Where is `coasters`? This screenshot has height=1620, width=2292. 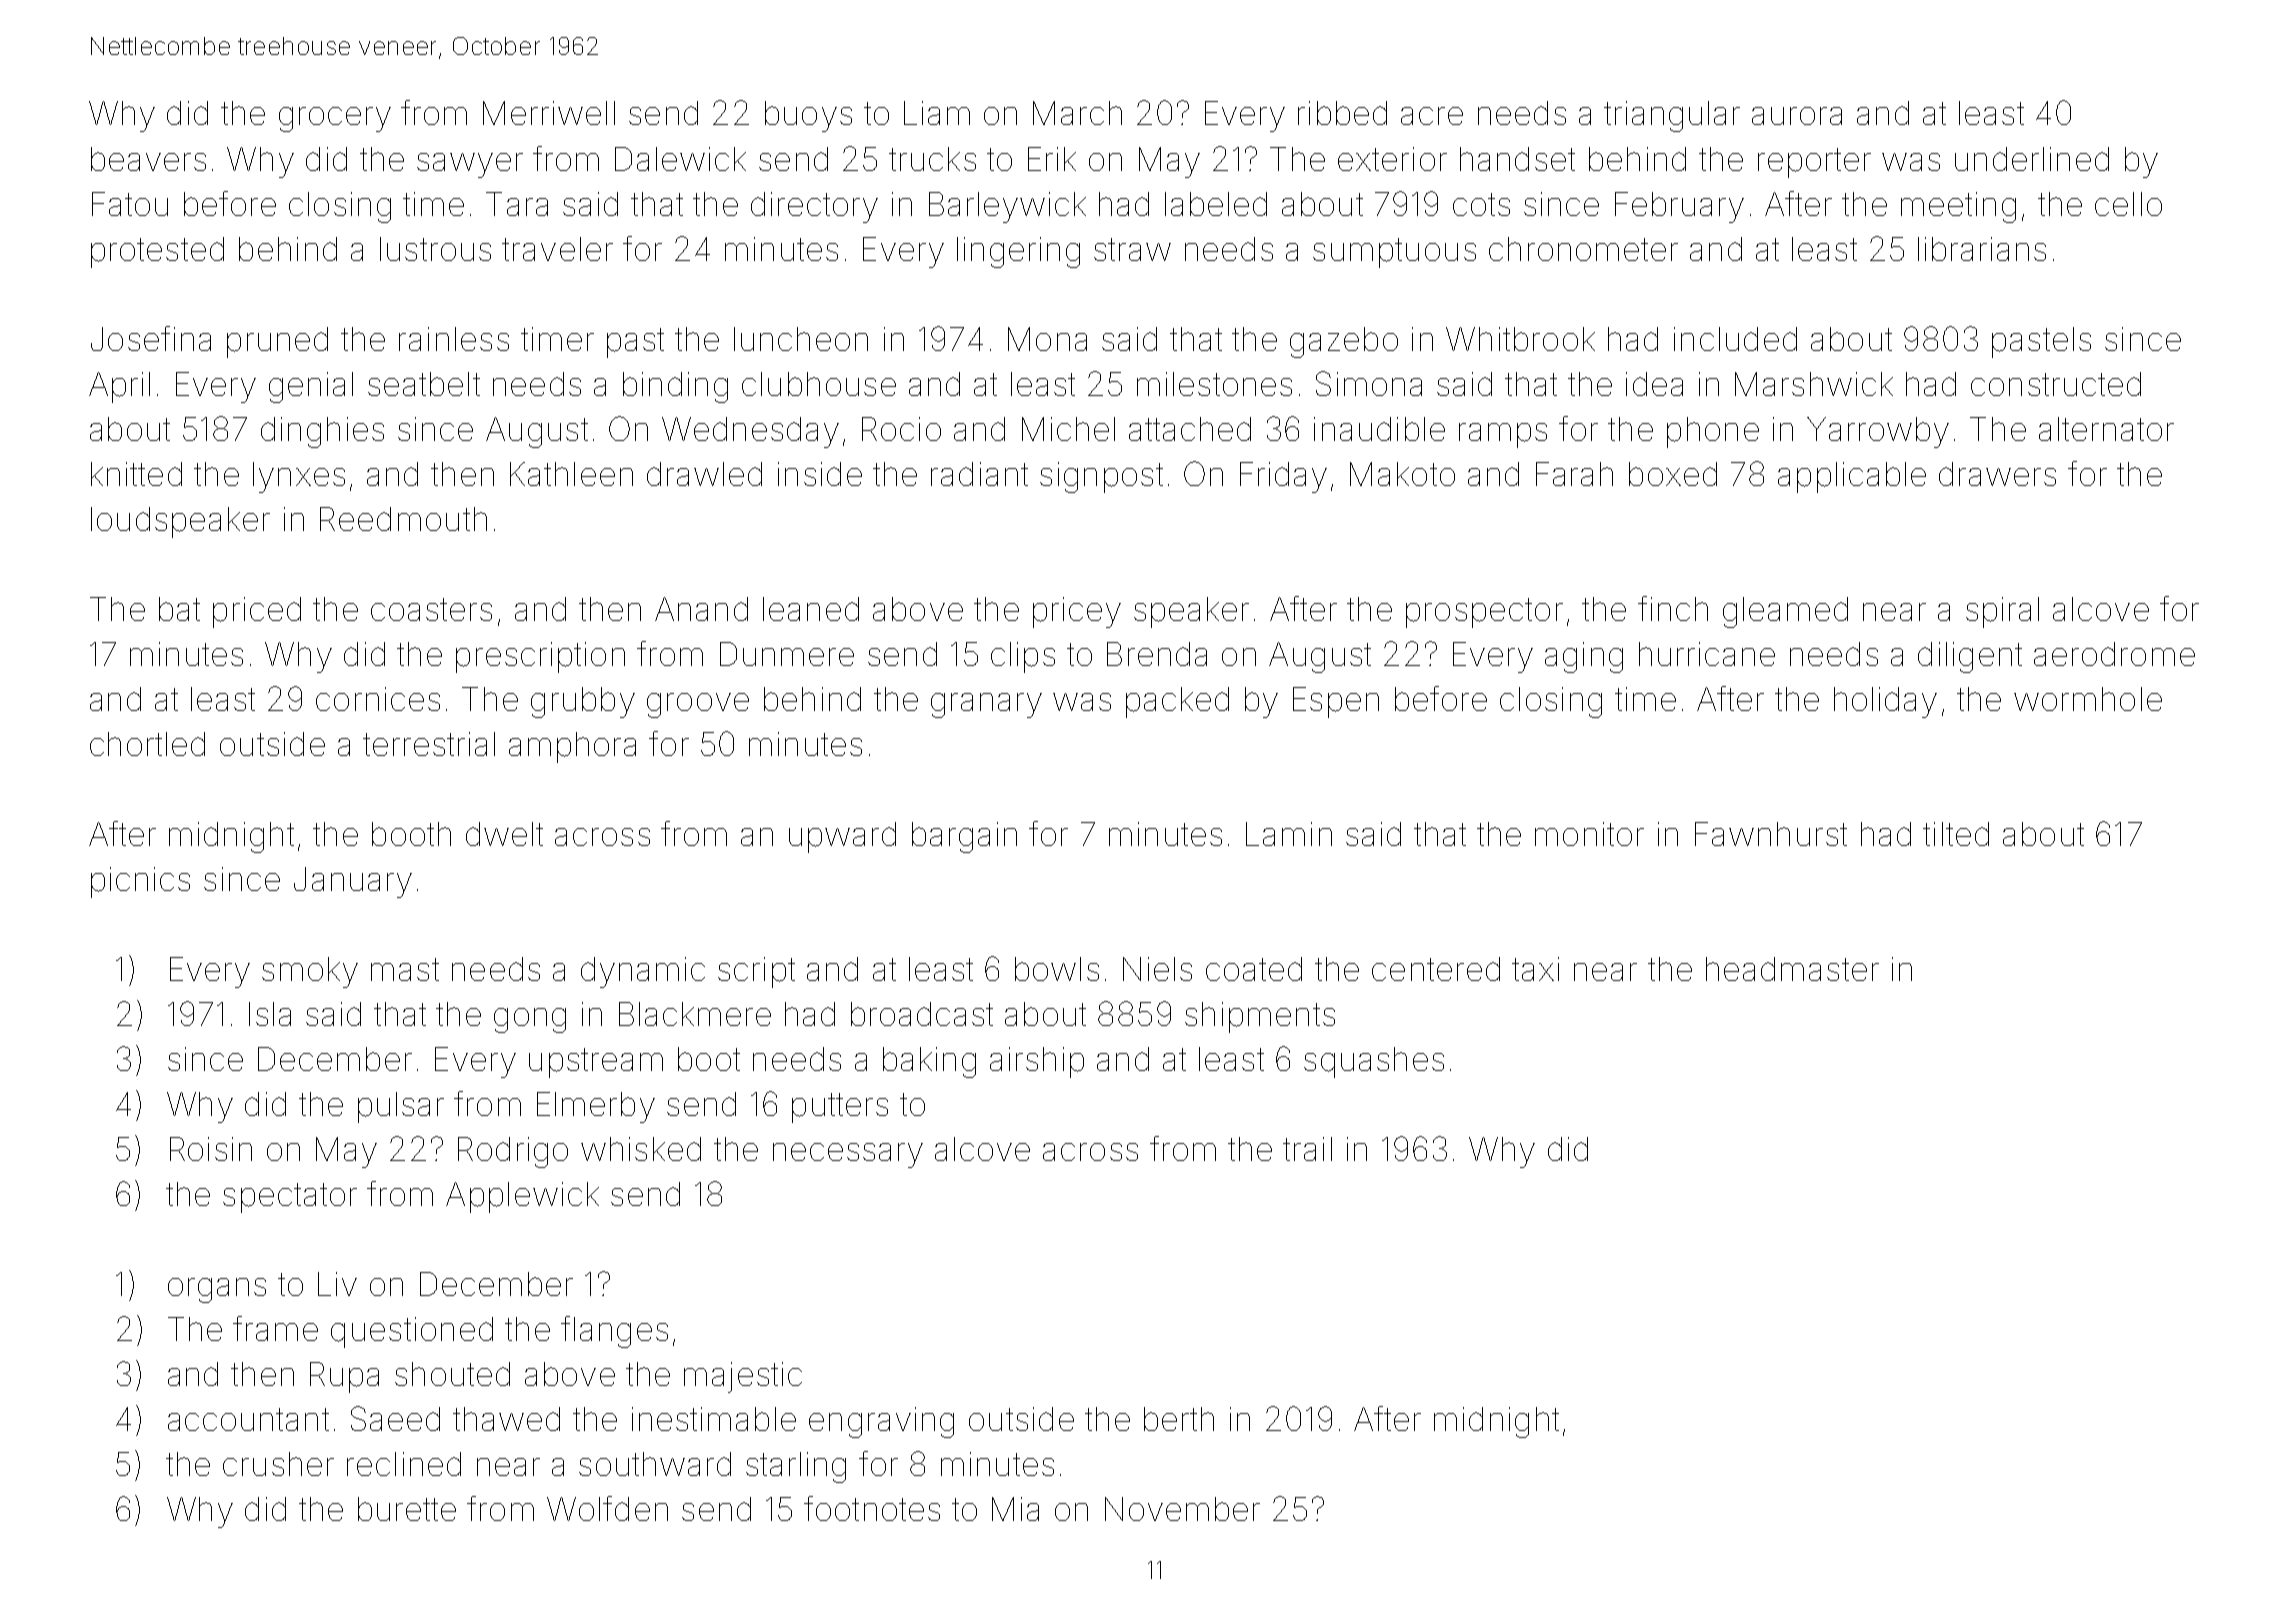
coasters is located at coordinates (431, 609).
